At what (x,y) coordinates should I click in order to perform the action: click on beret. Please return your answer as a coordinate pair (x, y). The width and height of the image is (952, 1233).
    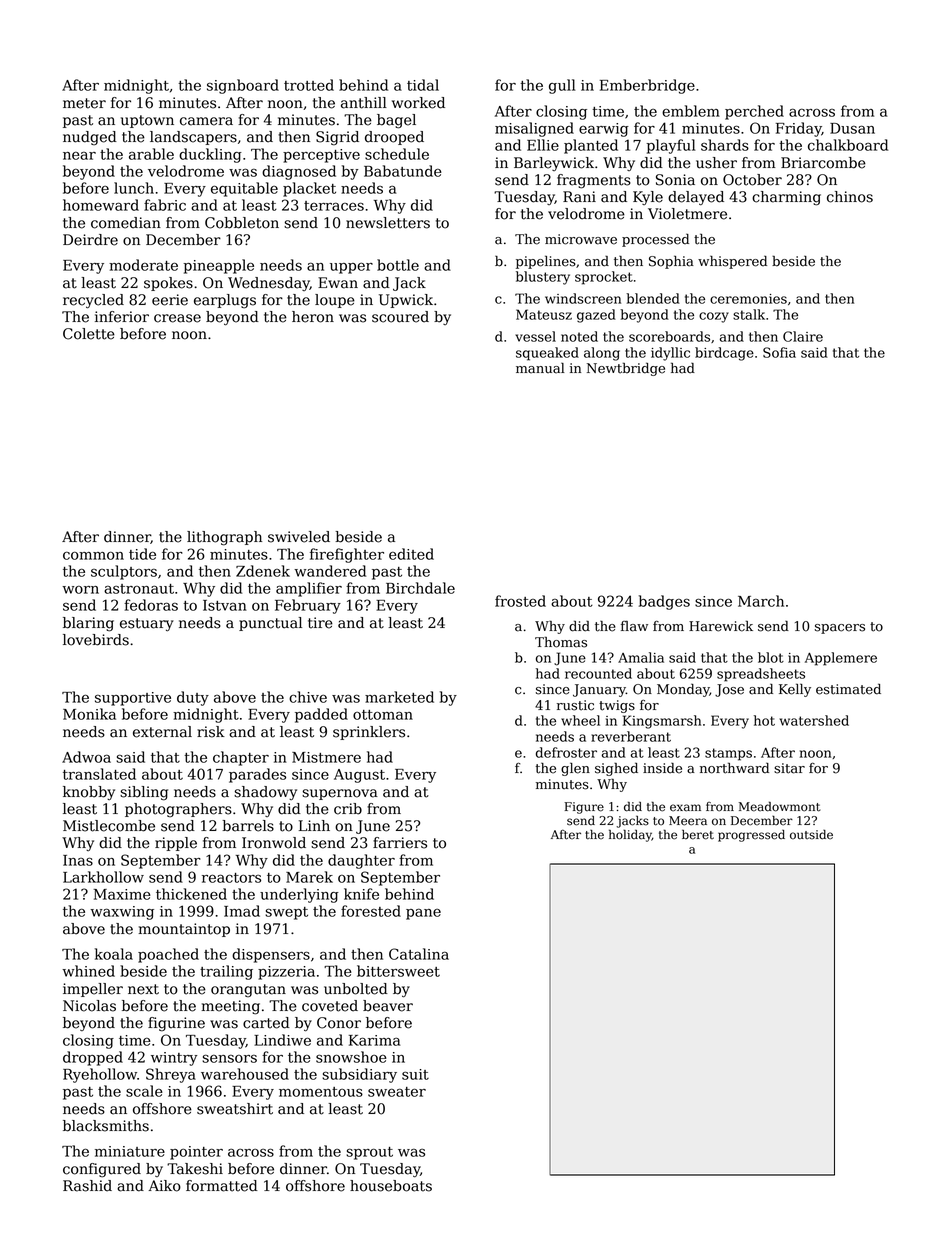
    Looking at the image, I should click on (698, 834).
